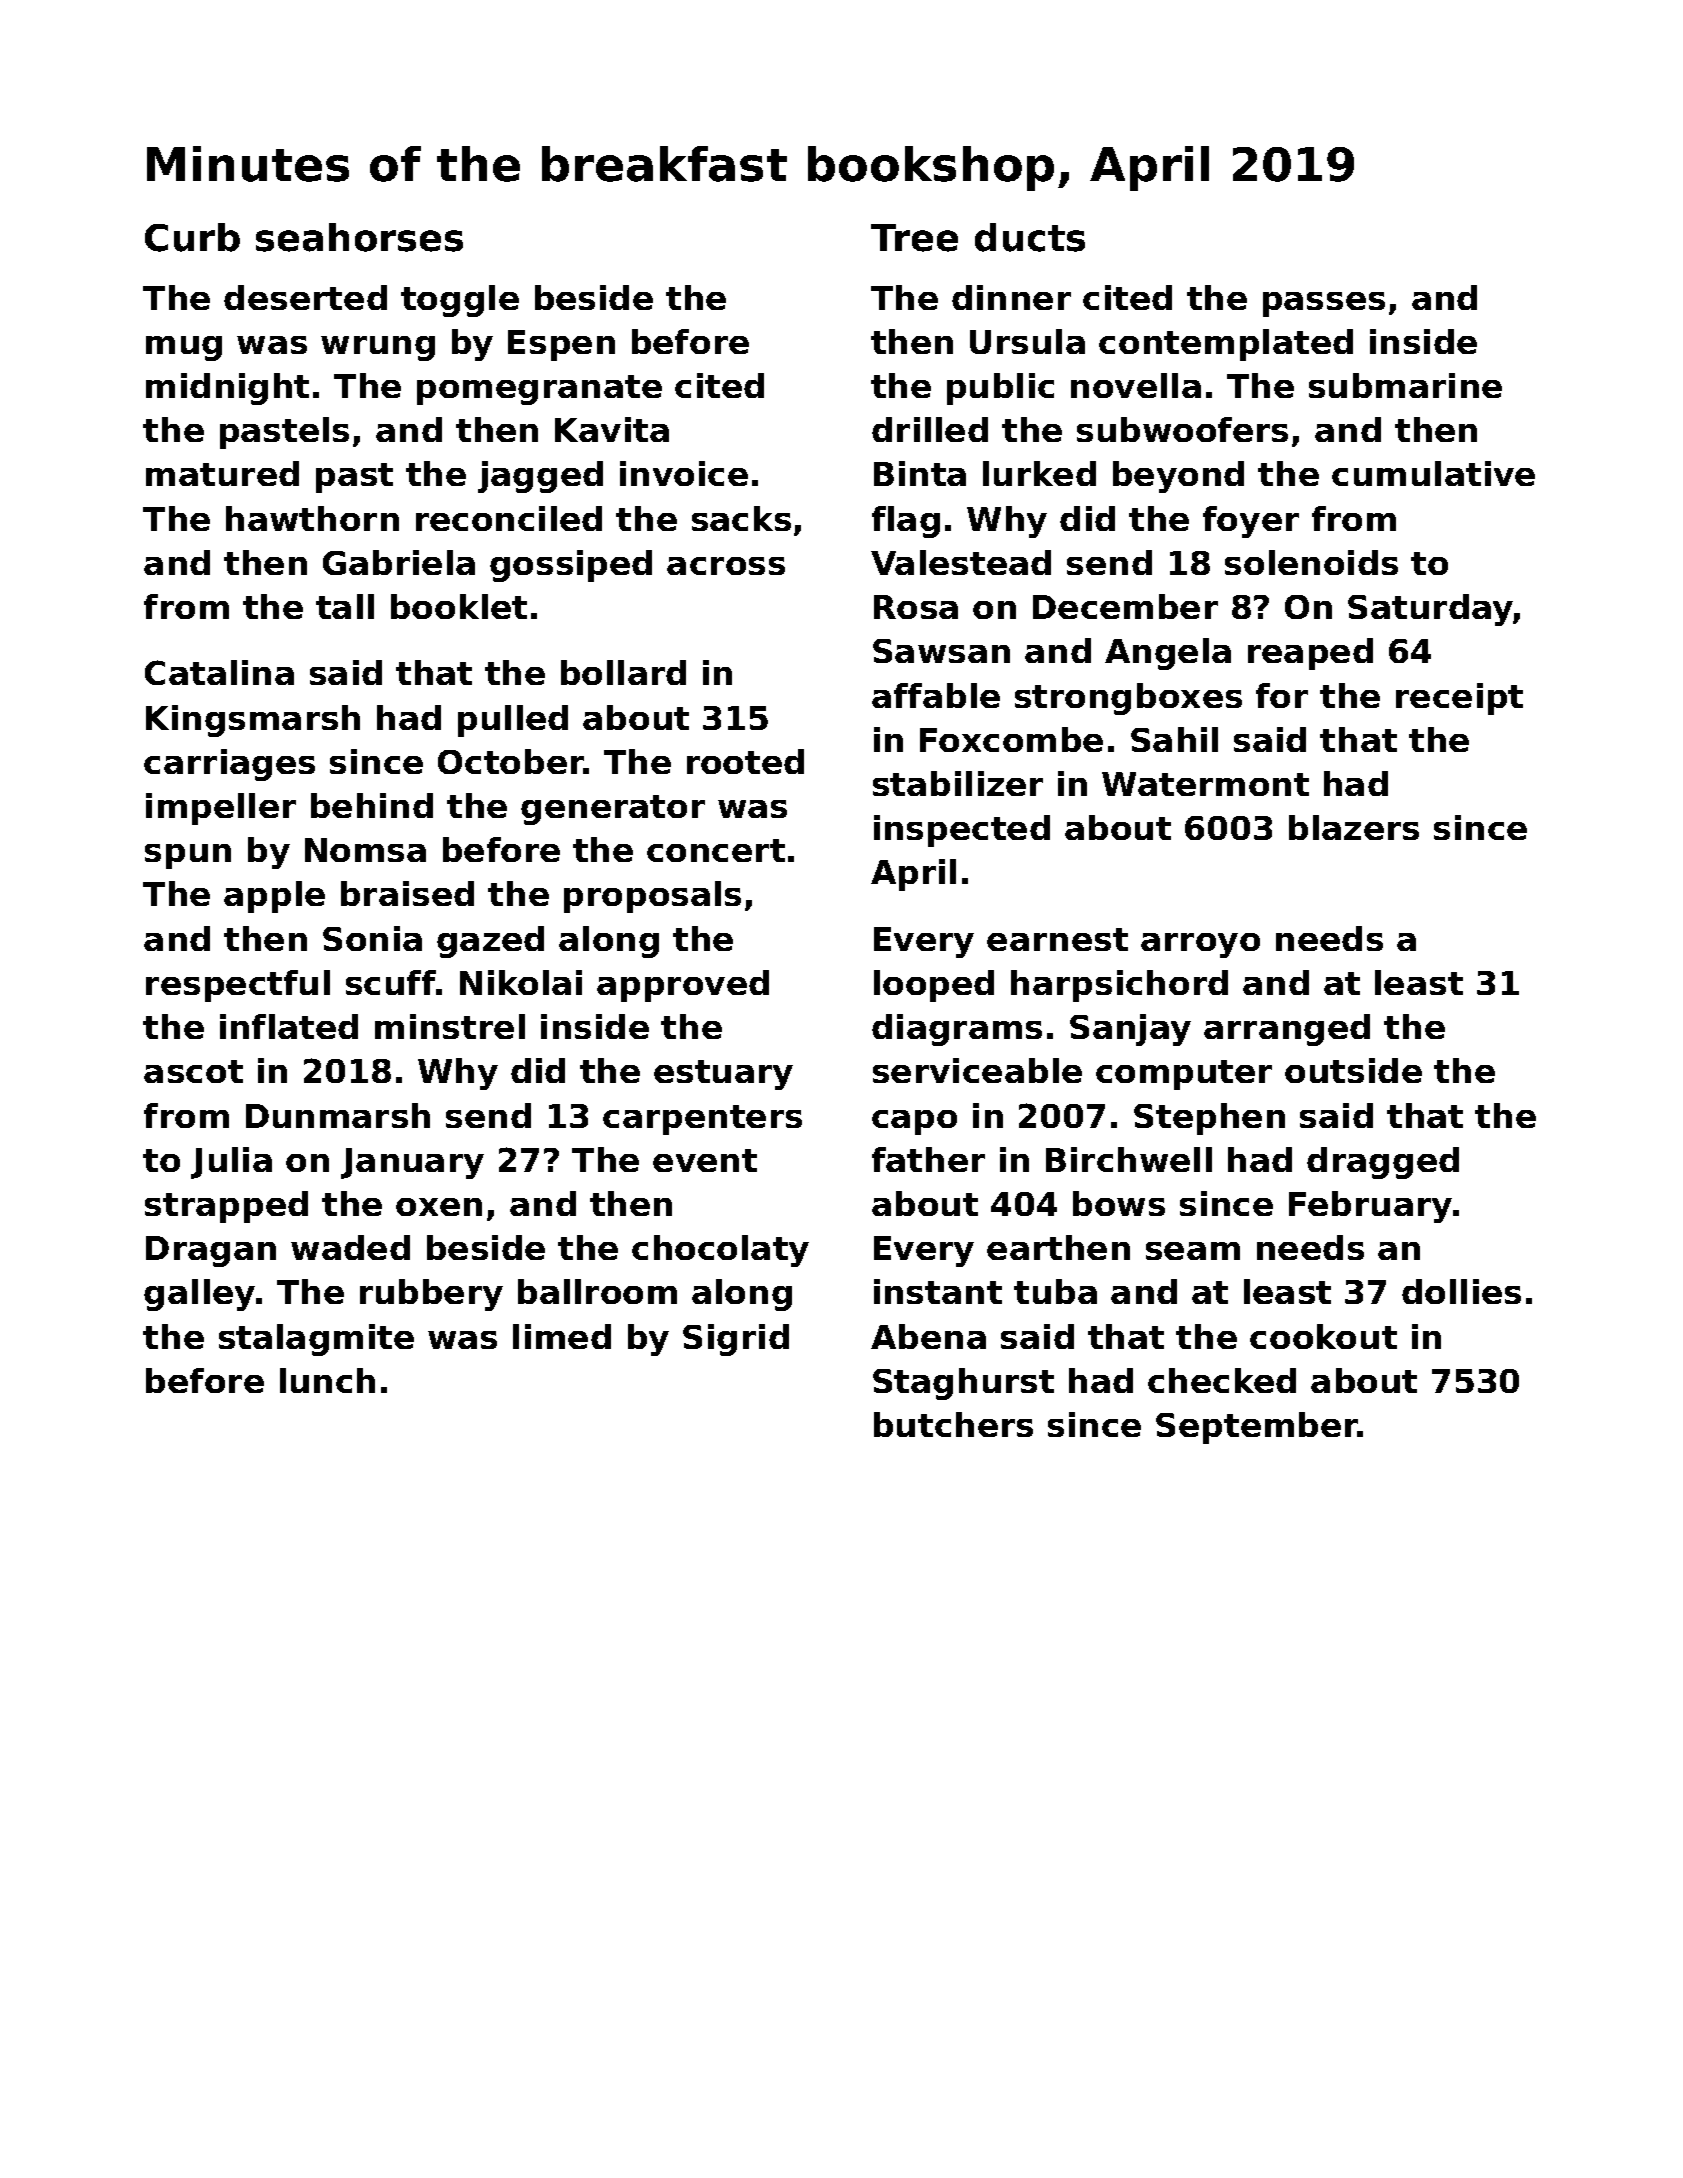  Describe the element at coordinates (378, 348) in the document. I see `wrung` at that location.
